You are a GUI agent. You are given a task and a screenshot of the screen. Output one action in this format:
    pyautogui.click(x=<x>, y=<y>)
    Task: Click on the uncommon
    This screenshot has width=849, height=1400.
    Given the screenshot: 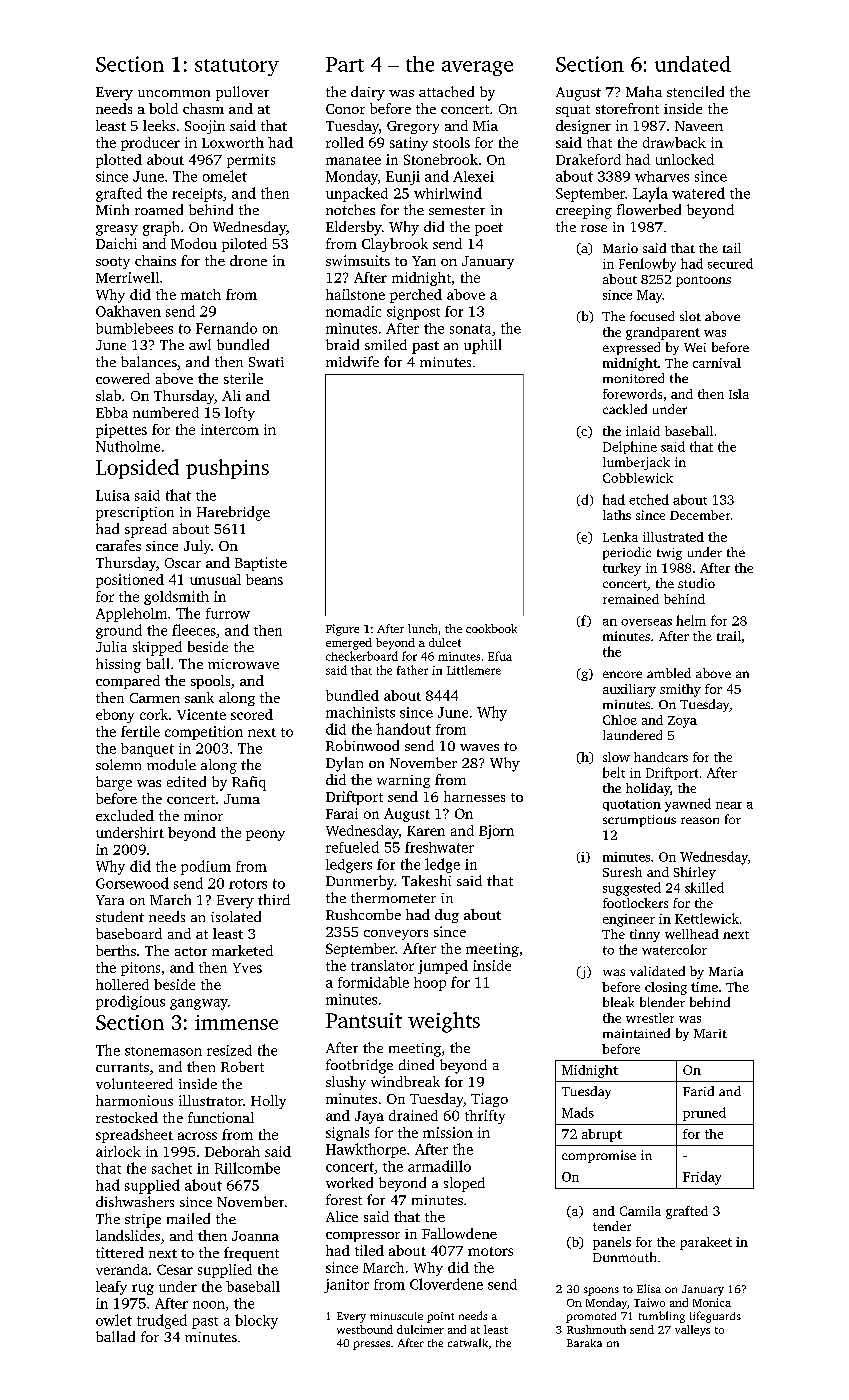 What is the action you would take?
    pyautogui.click(x=174, y=93)
